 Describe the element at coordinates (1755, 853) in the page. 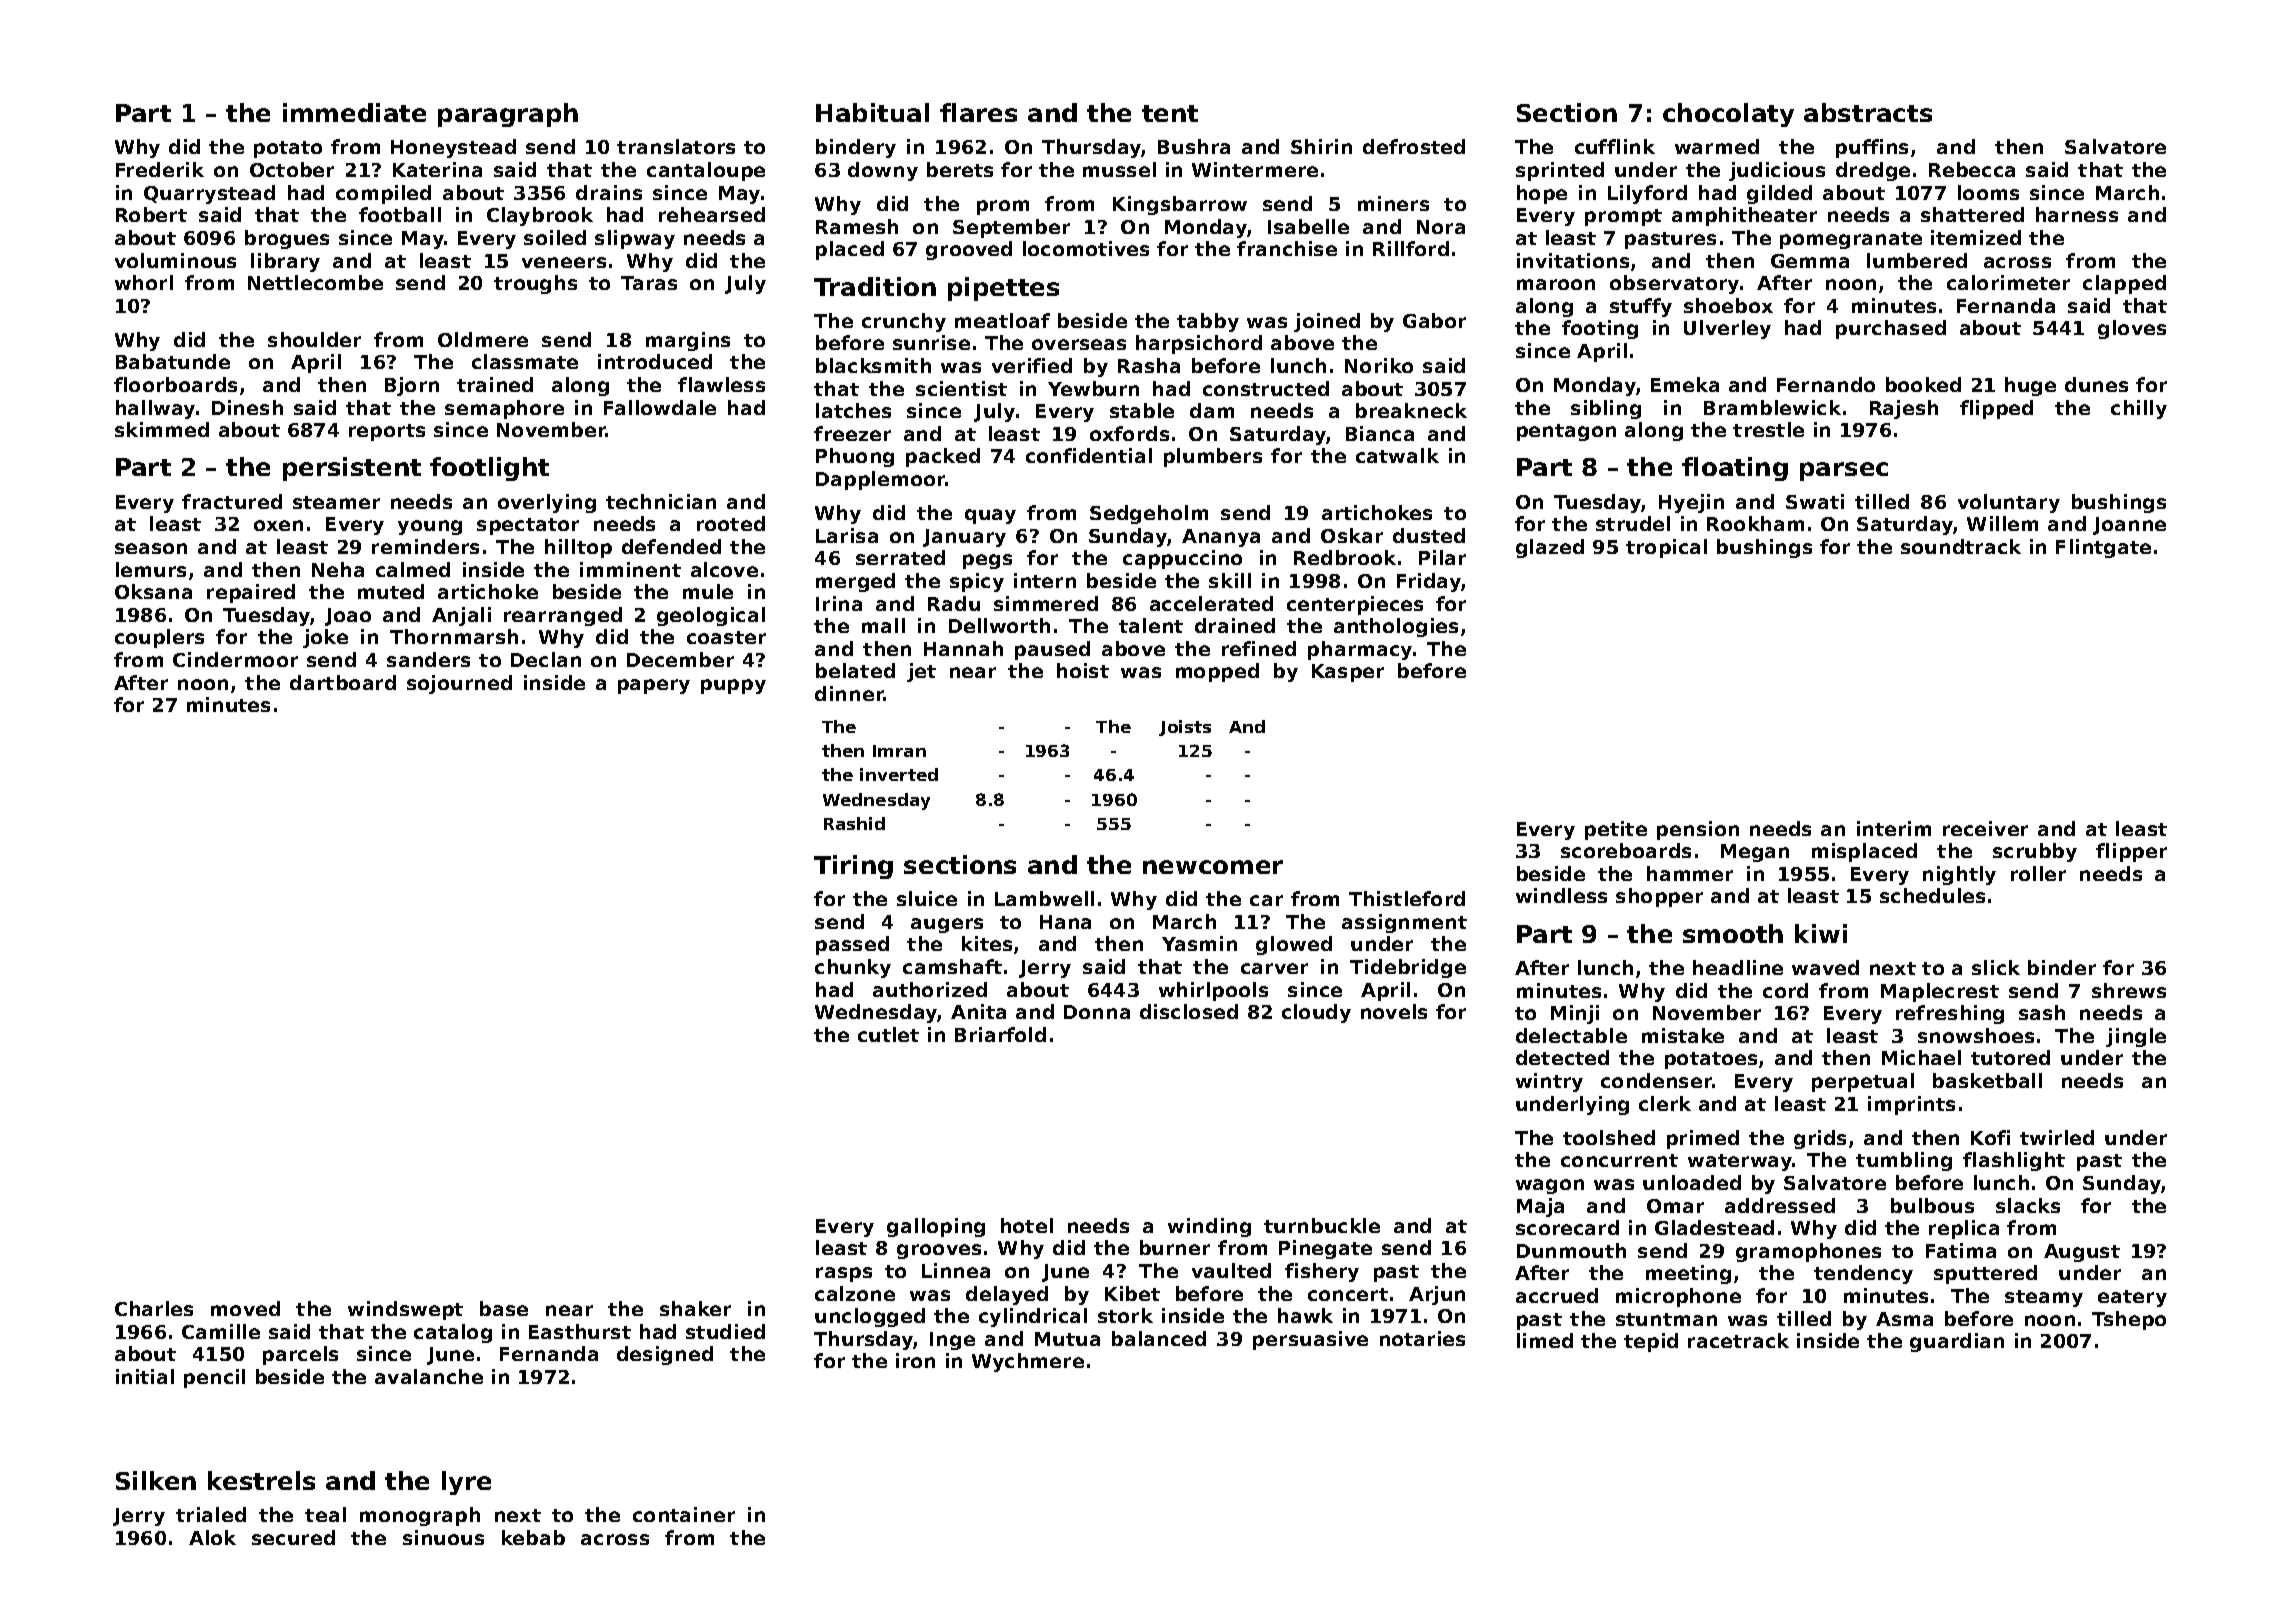

I see `Megan` at that location.
